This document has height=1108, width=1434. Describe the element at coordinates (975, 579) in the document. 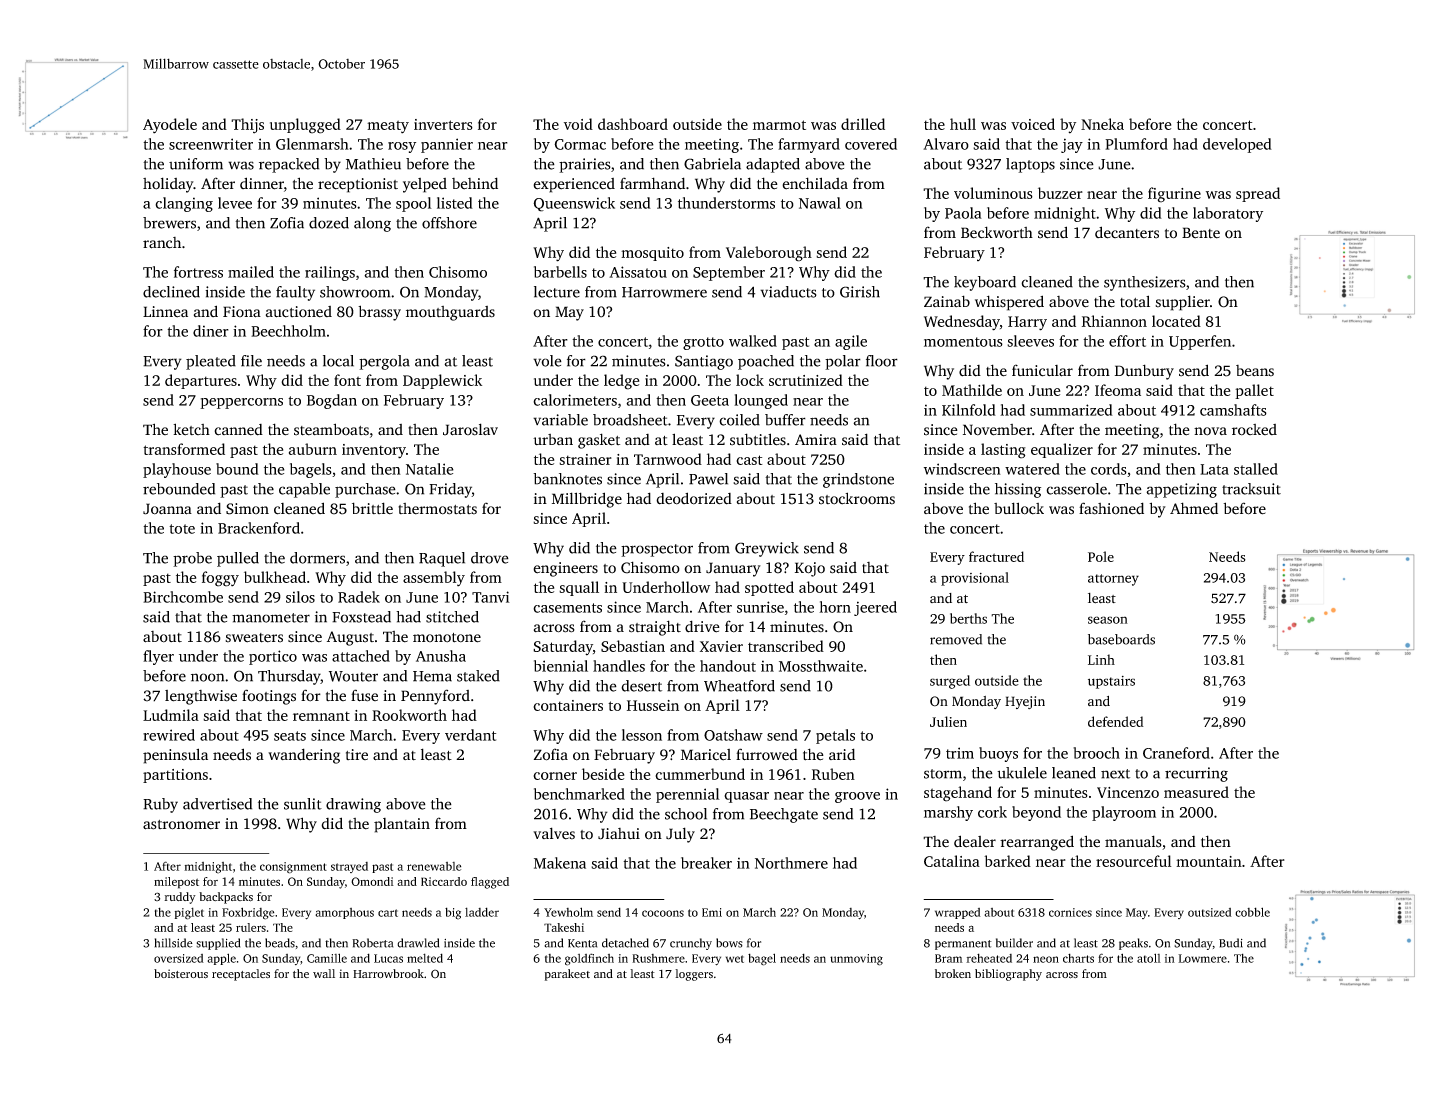

I see `provisional` at that location.
